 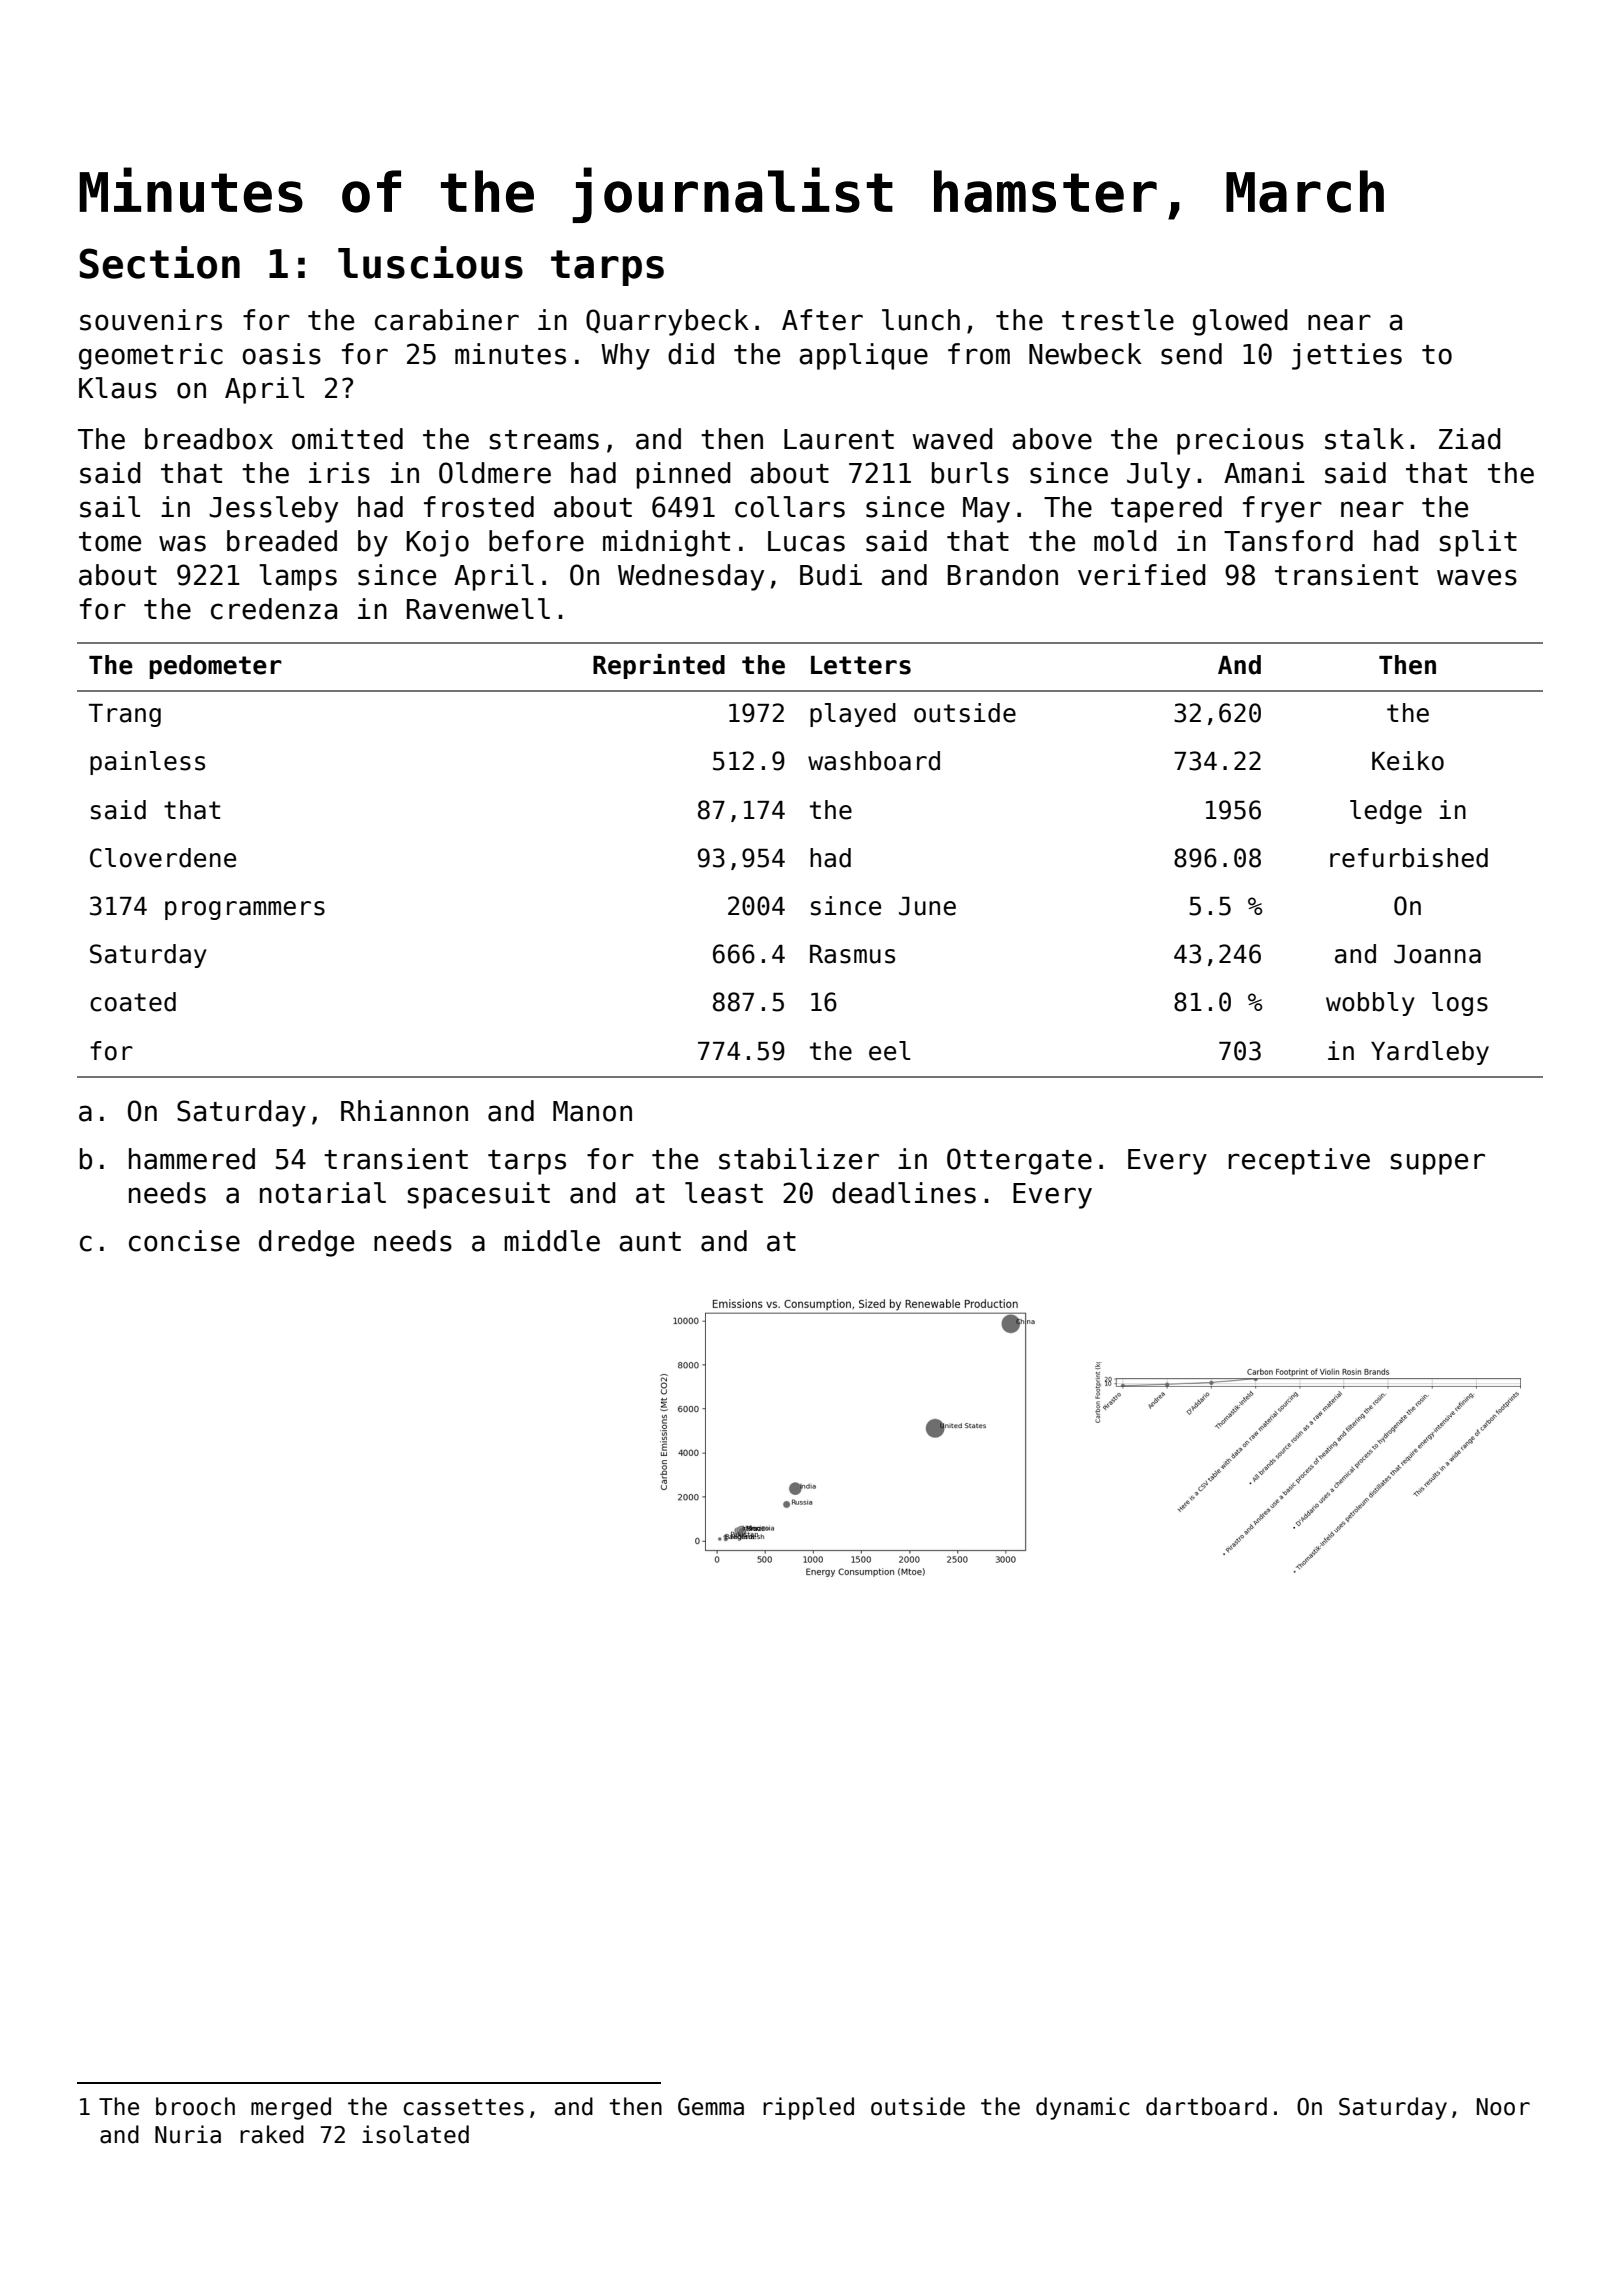 What do you see at coordinates (650, 1242) in the screenshot?
I see `aunt` at bounding box center [650, 1242].
